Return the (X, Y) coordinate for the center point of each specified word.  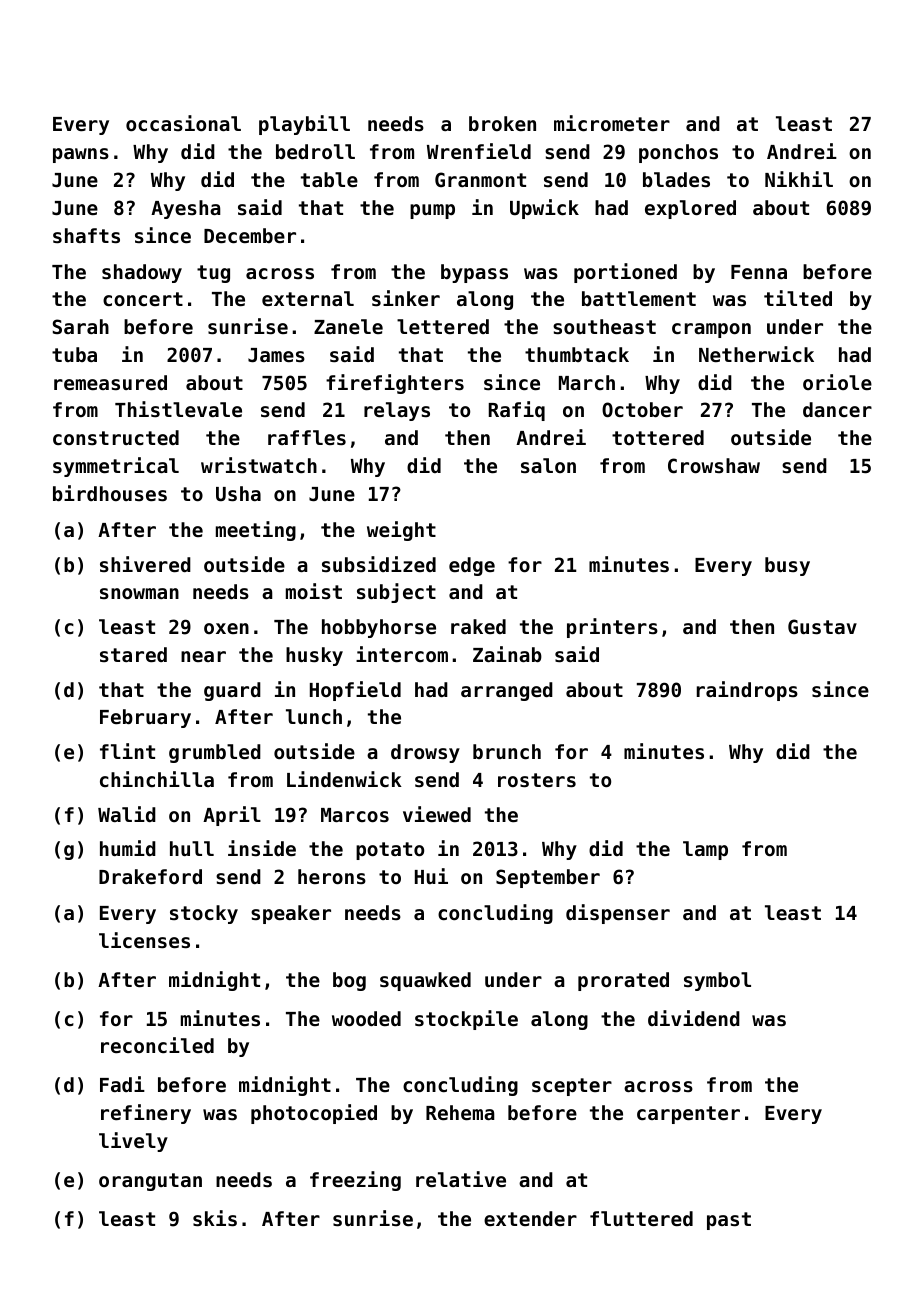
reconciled (157, 1045)
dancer (837, 409)
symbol (717, 981)
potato (390, 851)
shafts (86, 236)
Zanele (348, 326)
